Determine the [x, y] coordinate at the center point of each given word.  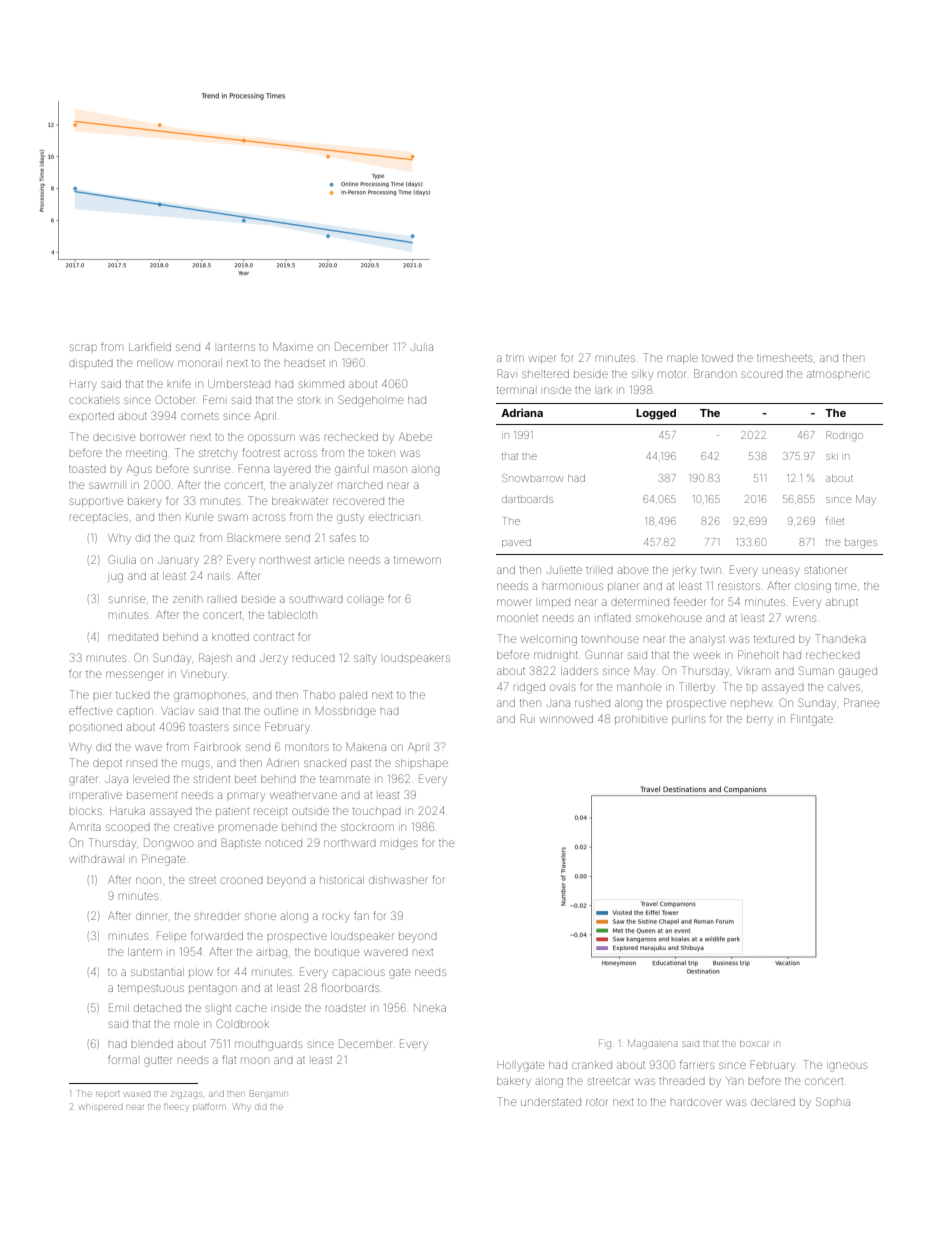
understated [551, 1102]
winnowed [566, 719]
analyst [707, 640]
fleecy [176, 1108]
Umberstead [239, 384]
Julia [422, 347]
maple [682, 359]
